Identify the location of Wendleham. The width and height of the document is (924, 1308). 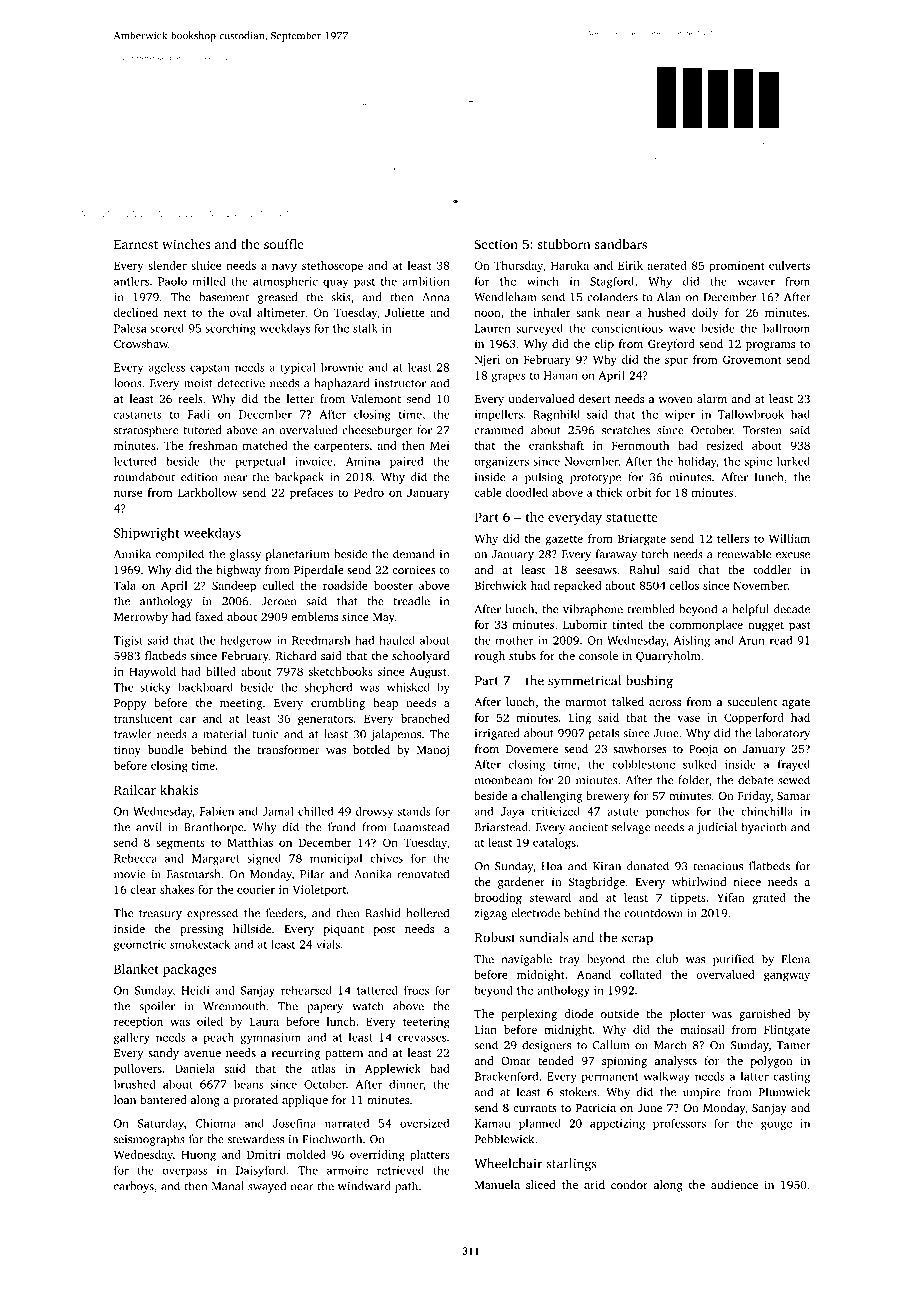
(505, 297).
